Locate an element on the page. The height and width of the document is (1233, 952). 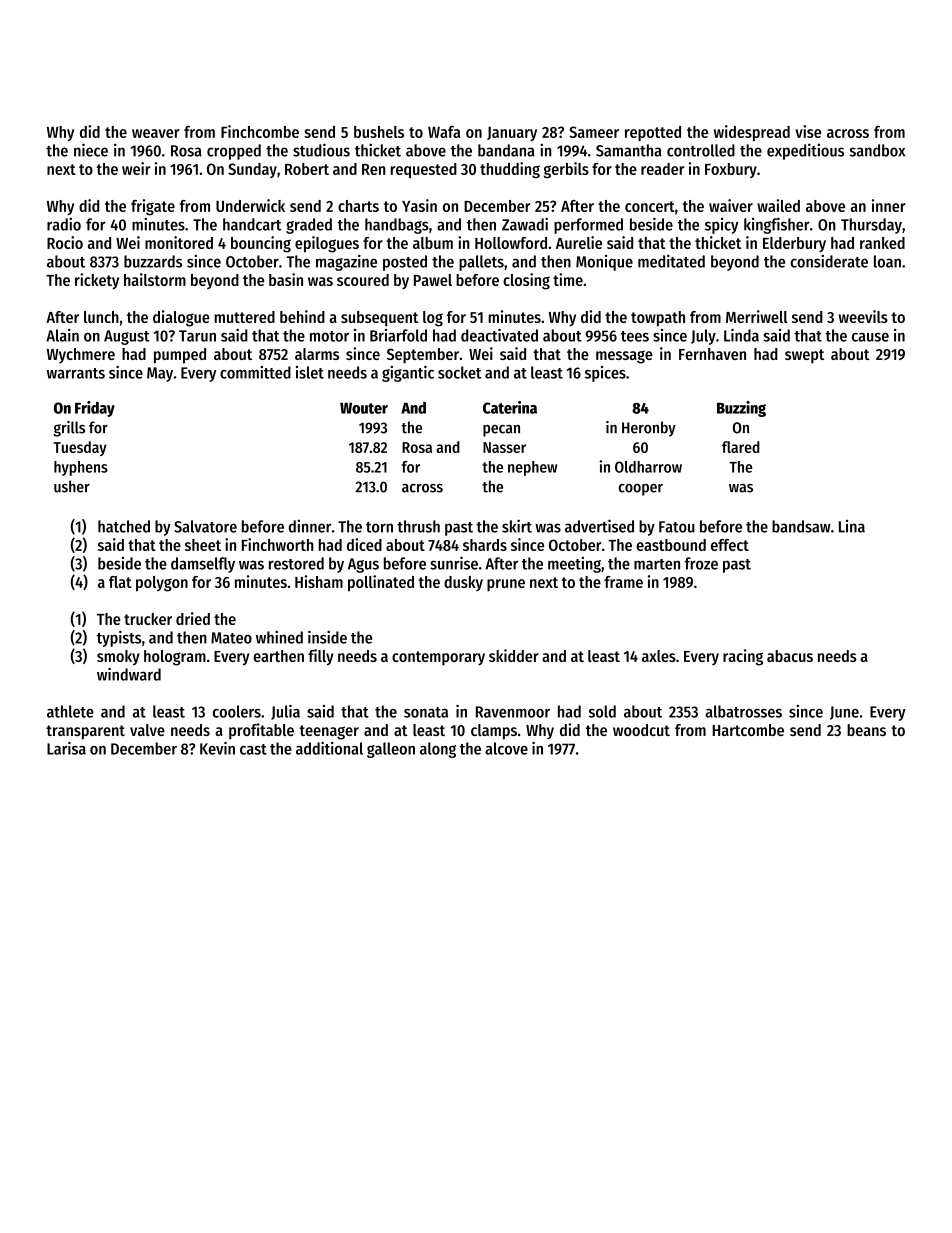
widespread is located at coordinates (752, 133).
